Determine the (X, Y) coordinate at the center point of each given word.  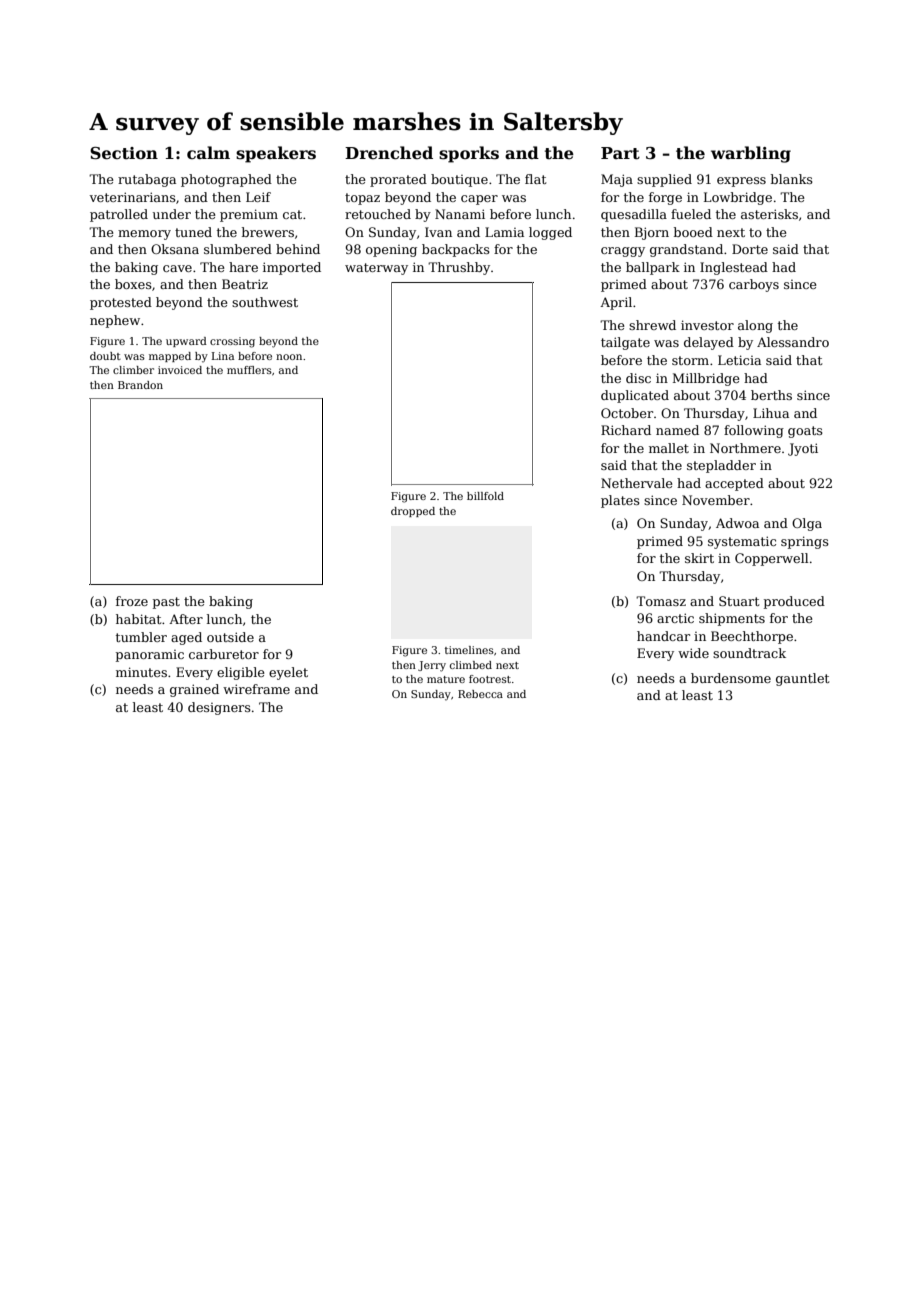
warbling (751, 154)
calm (208, 152)
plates (620, 501)
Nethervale (637, 483)
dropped (413, 512)
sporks (469, 154)
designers (219, 708)
